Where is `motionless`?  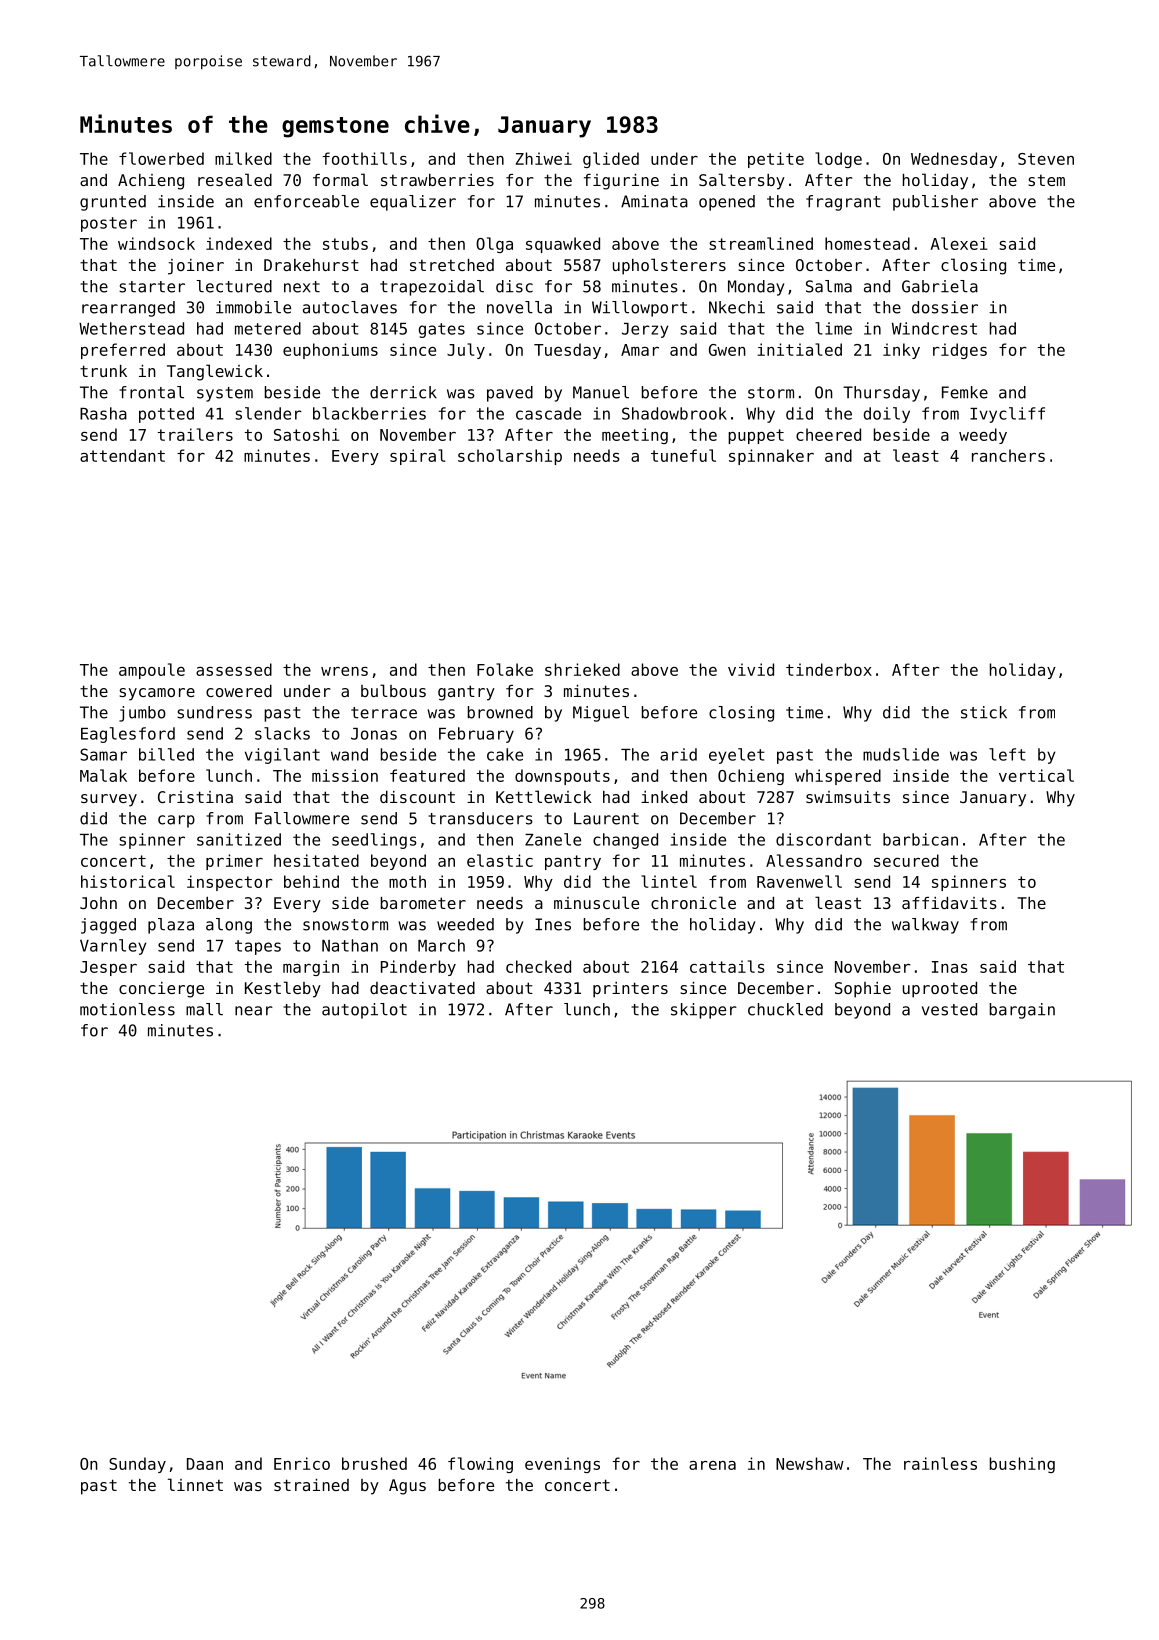 motionless is located at coordinates (127, 1009).
